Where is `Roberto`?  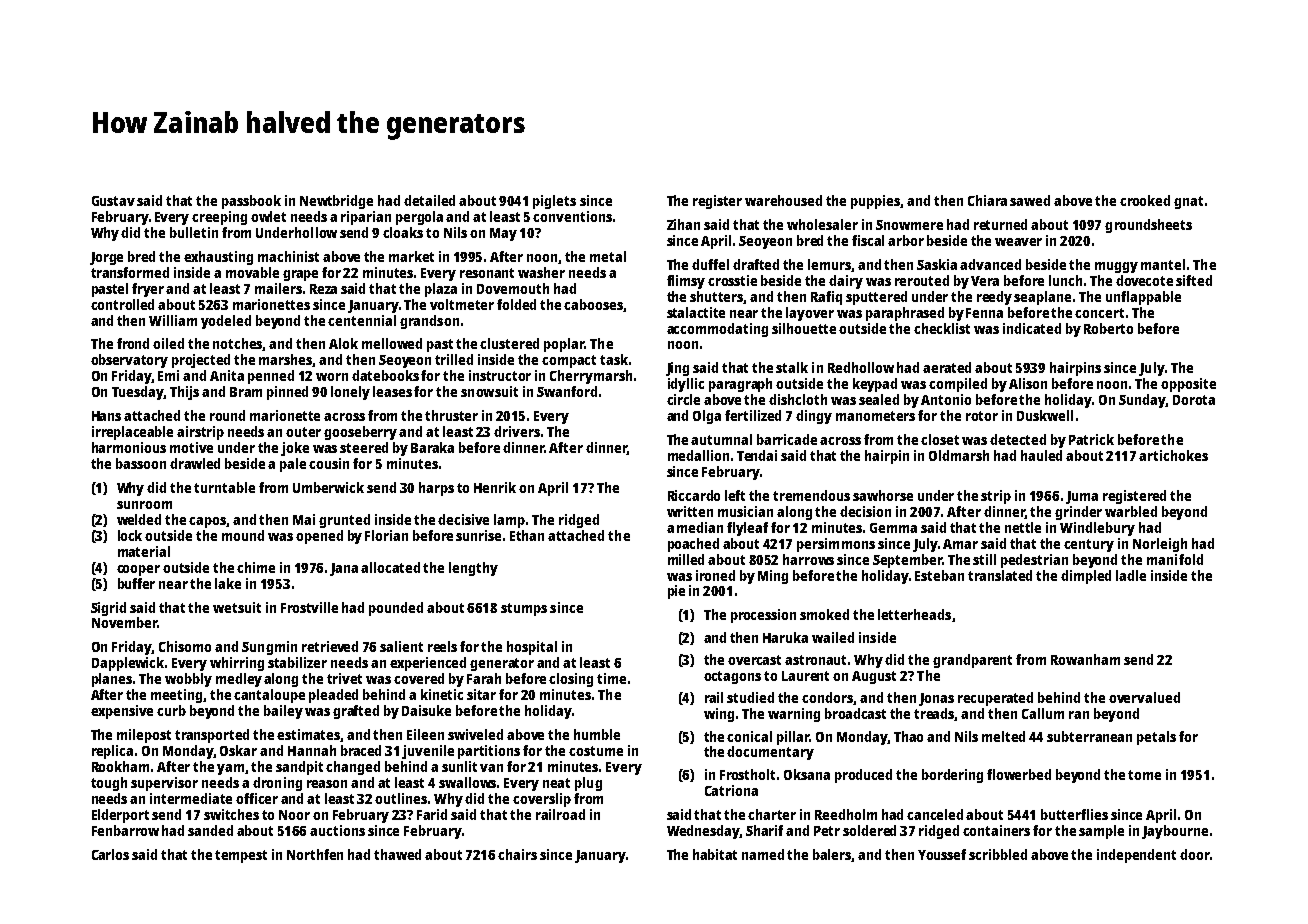 Roberto is located at coordinates (1108, 328).
